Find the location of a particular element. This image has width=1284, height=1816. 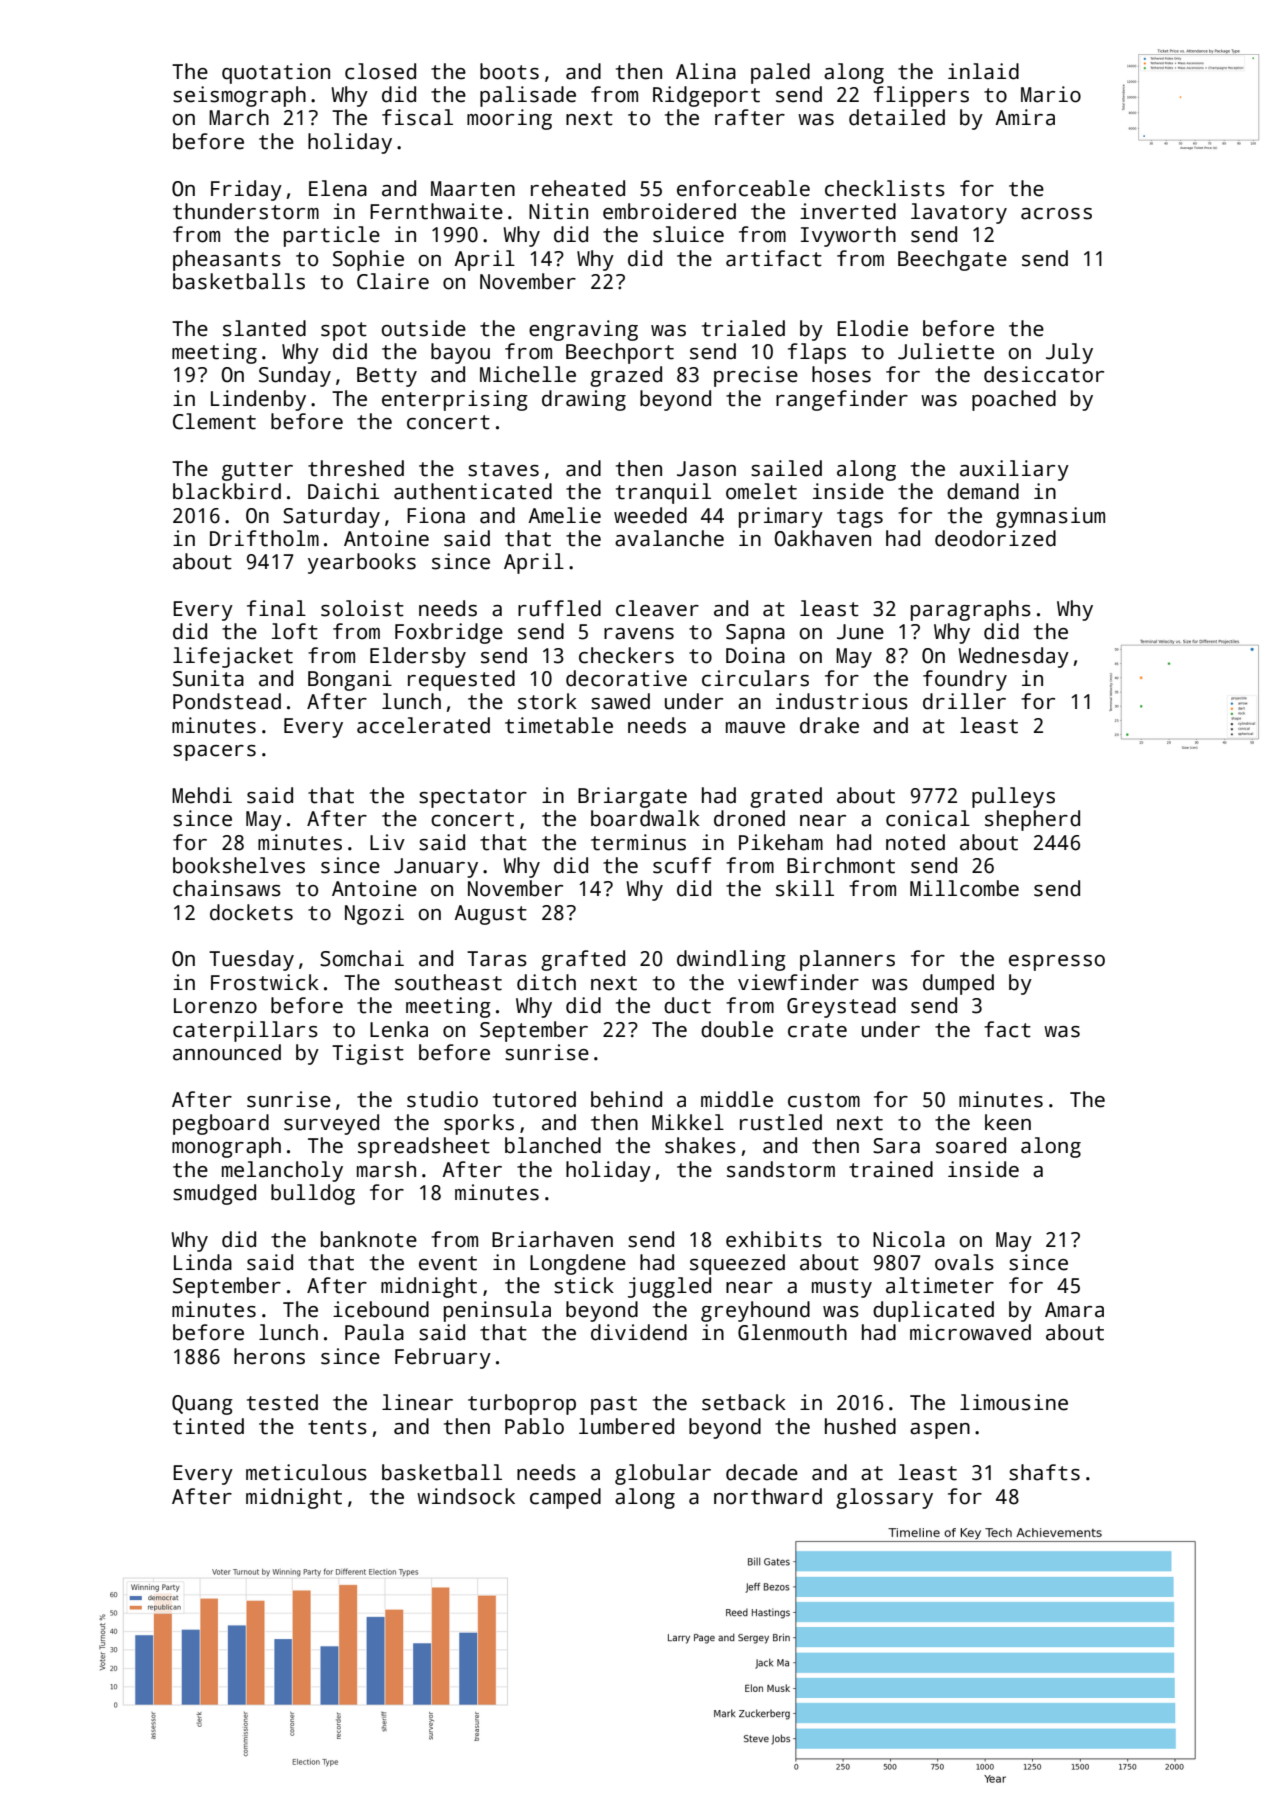

final is located at coordinates (276, 608).
